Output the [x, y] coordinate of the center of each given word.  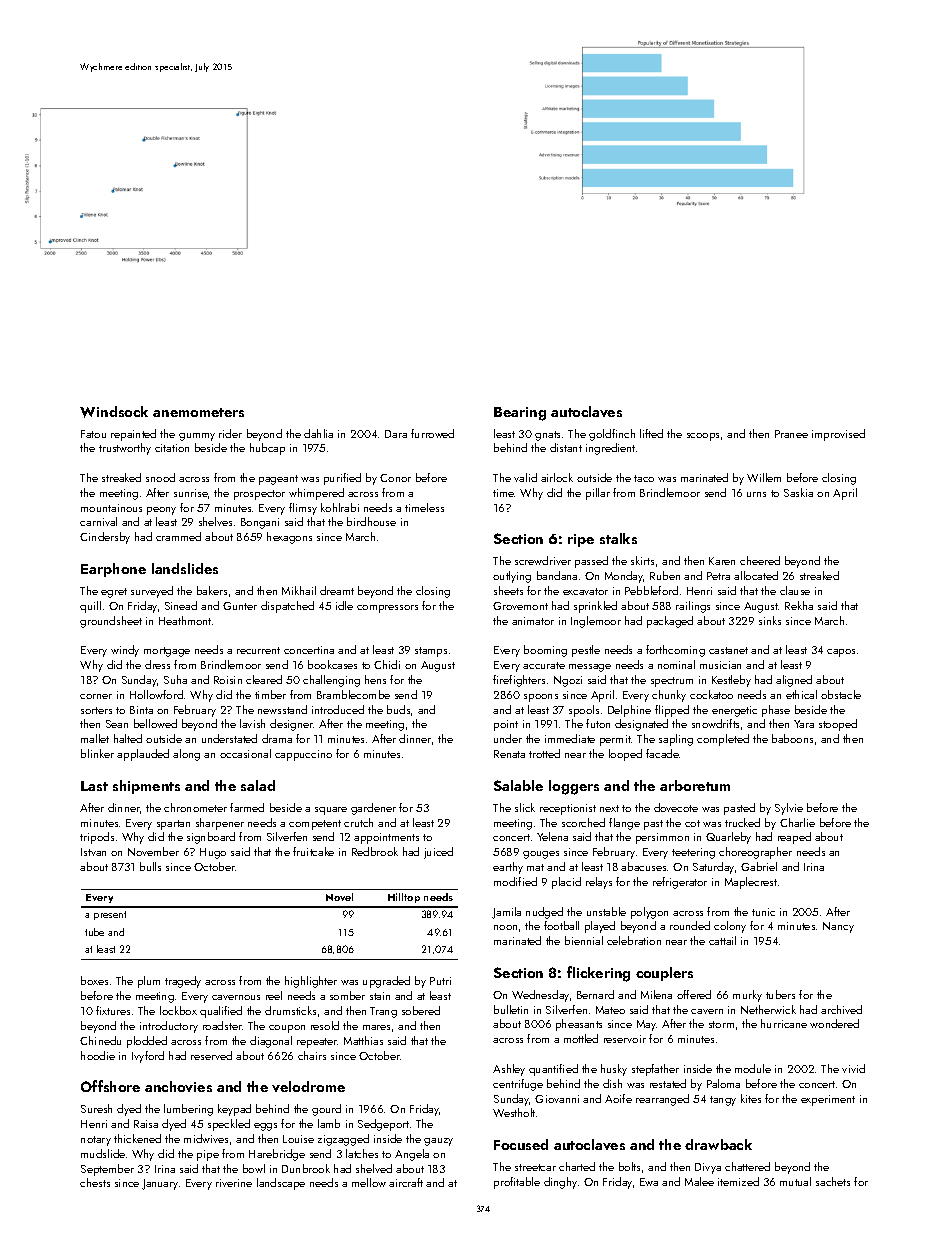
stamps [431, 652]
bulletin [511, 1009]
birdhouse [371, 521]
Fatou [93, 434]
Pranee [791, 434]
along [186, 755]
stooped [838, 725]
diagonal [271, 1042]
